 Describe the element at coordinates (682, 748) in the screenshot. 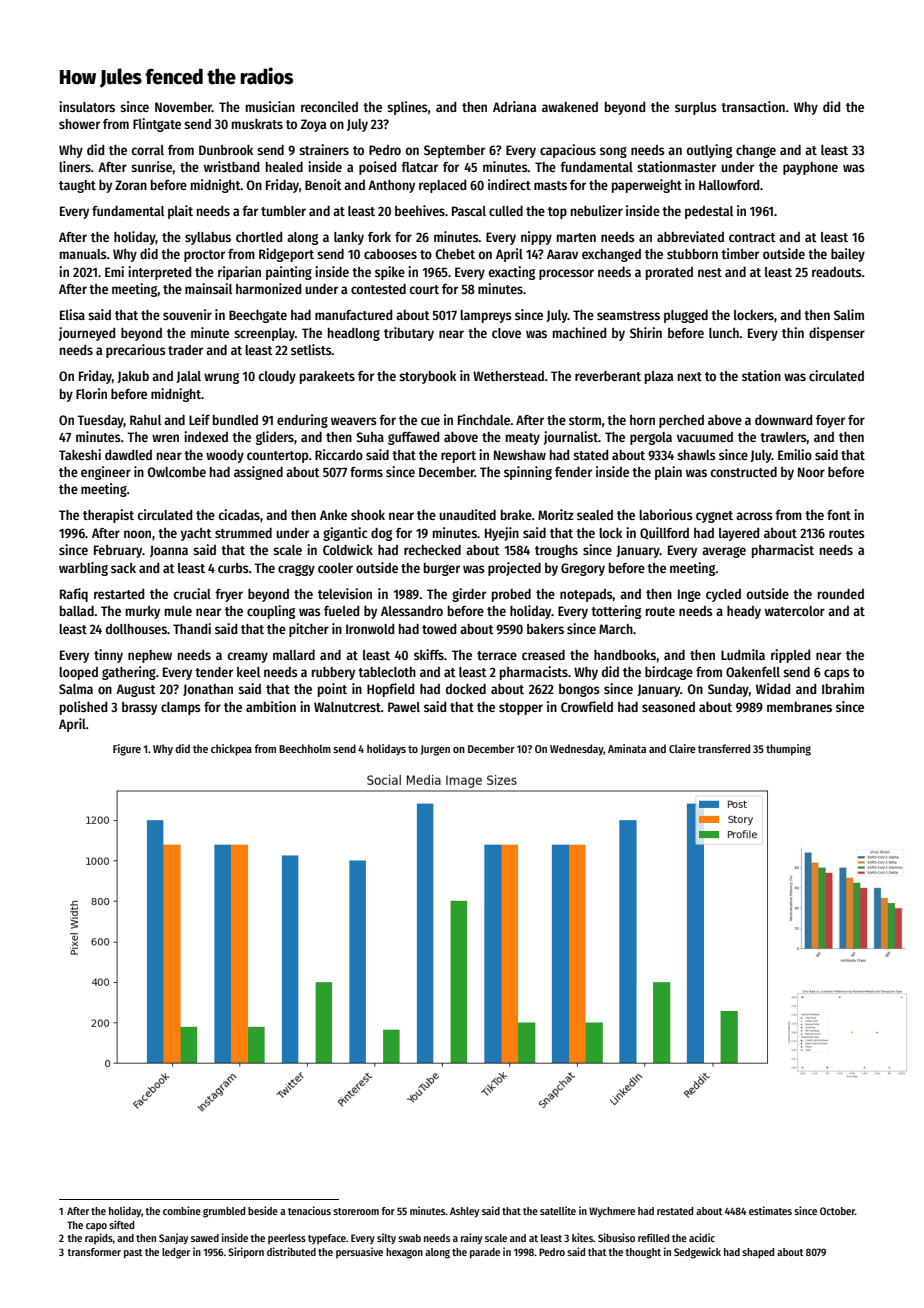

I see `Claire` at that location.
